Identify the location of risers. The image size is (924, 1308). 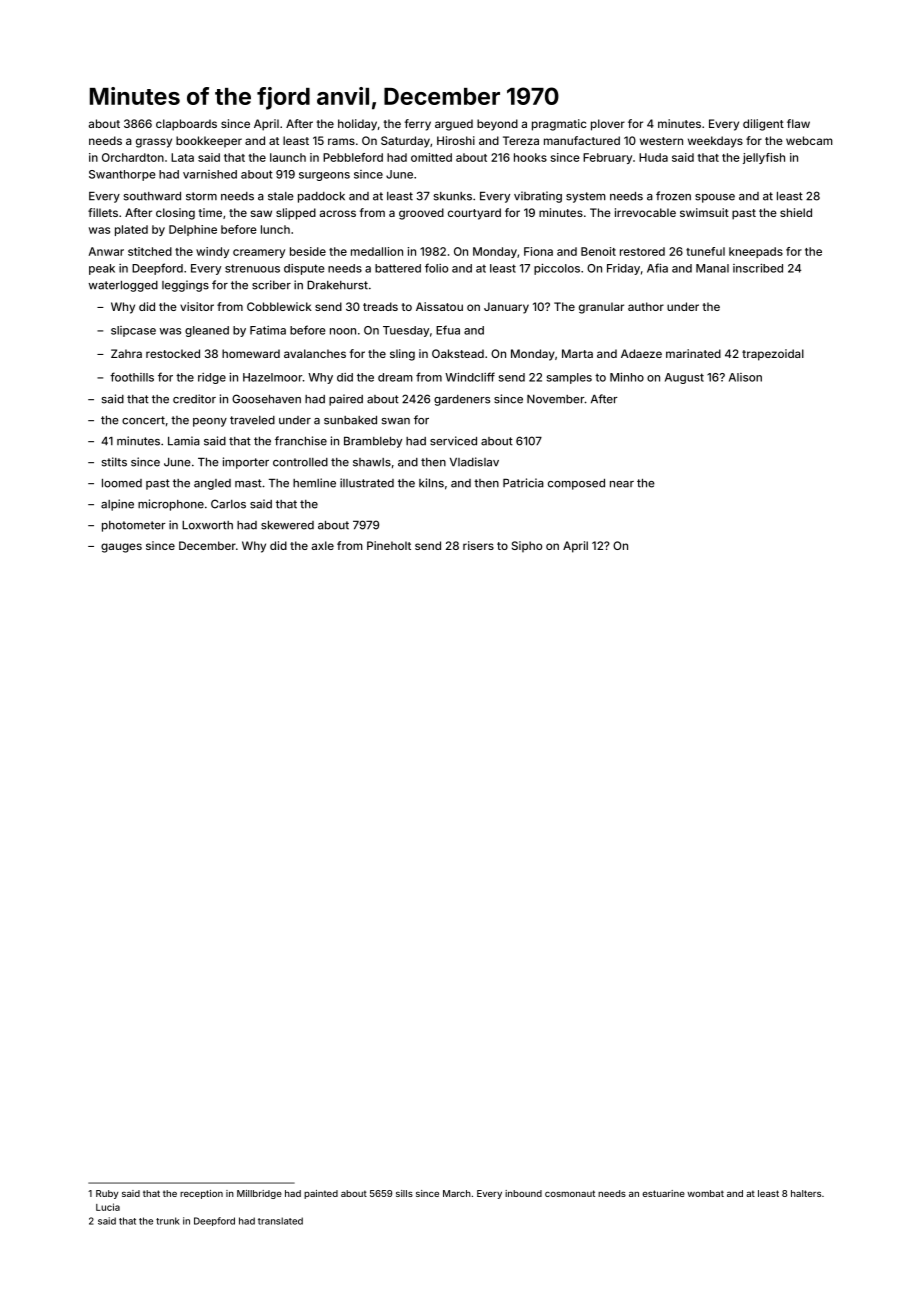
(478, 545).
